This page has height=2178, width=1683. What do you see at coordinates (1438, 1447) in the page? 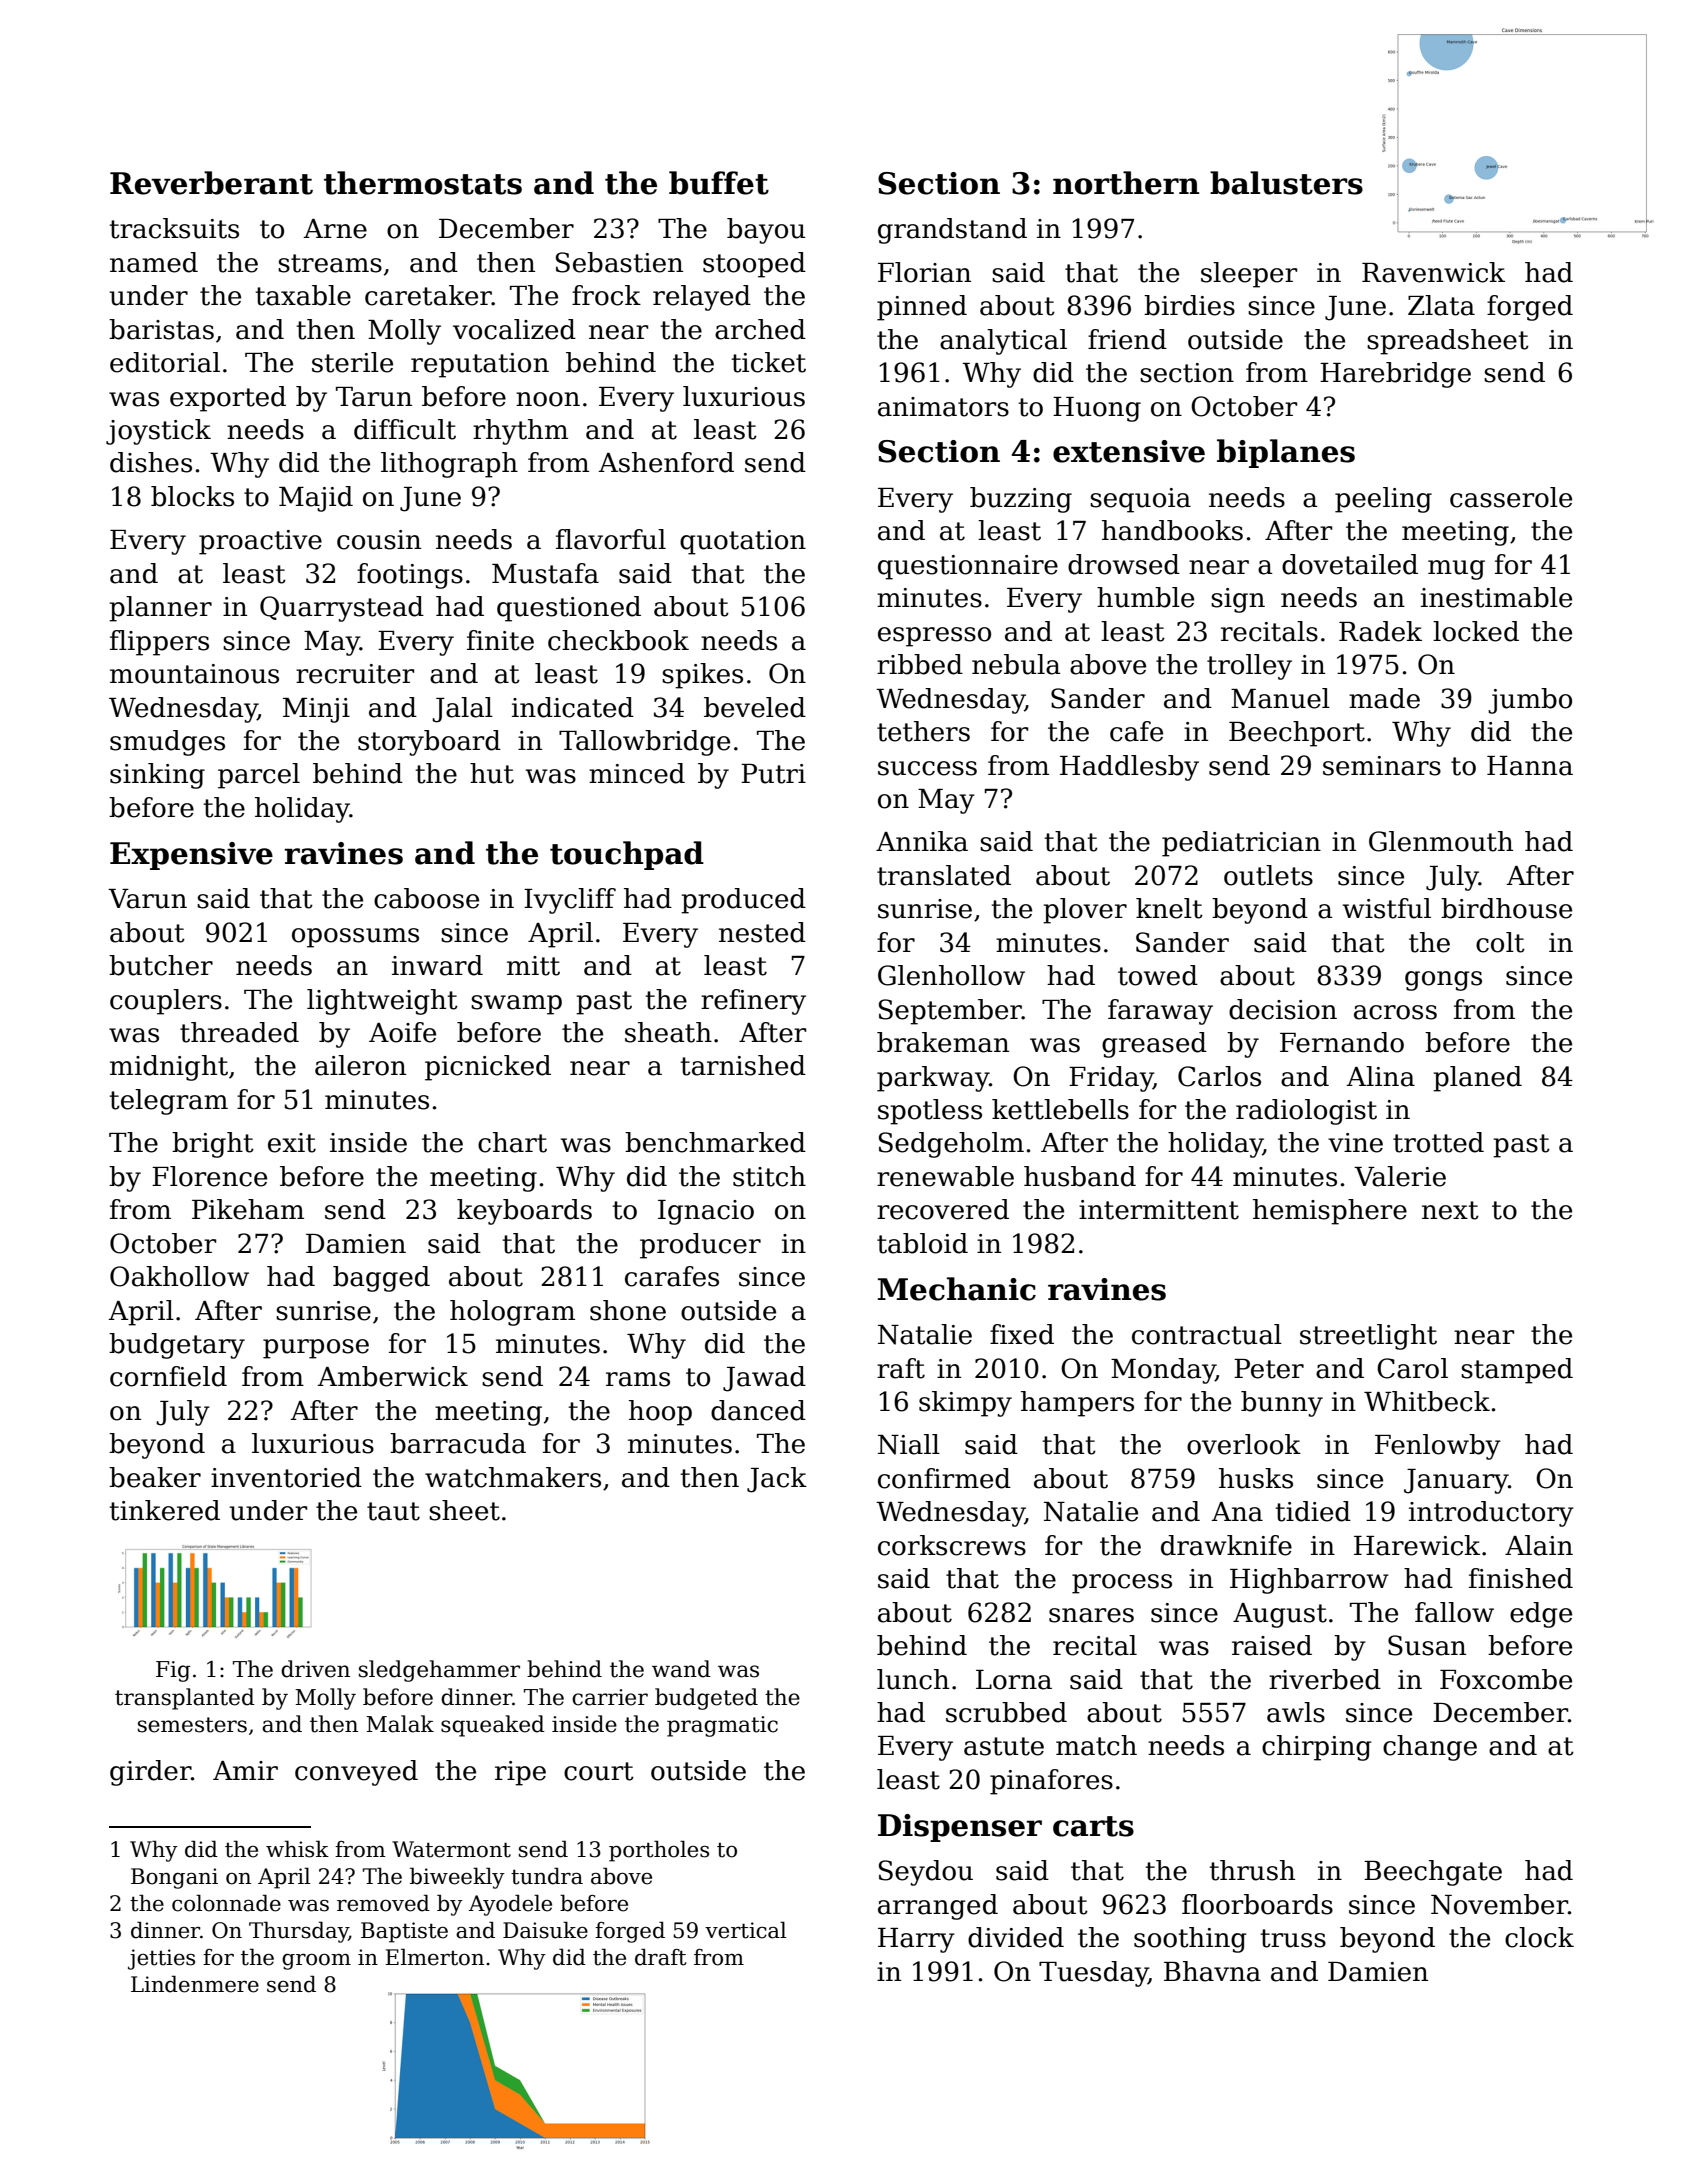
I see `Fenlowby` at bounding box center [1438, 1447].
